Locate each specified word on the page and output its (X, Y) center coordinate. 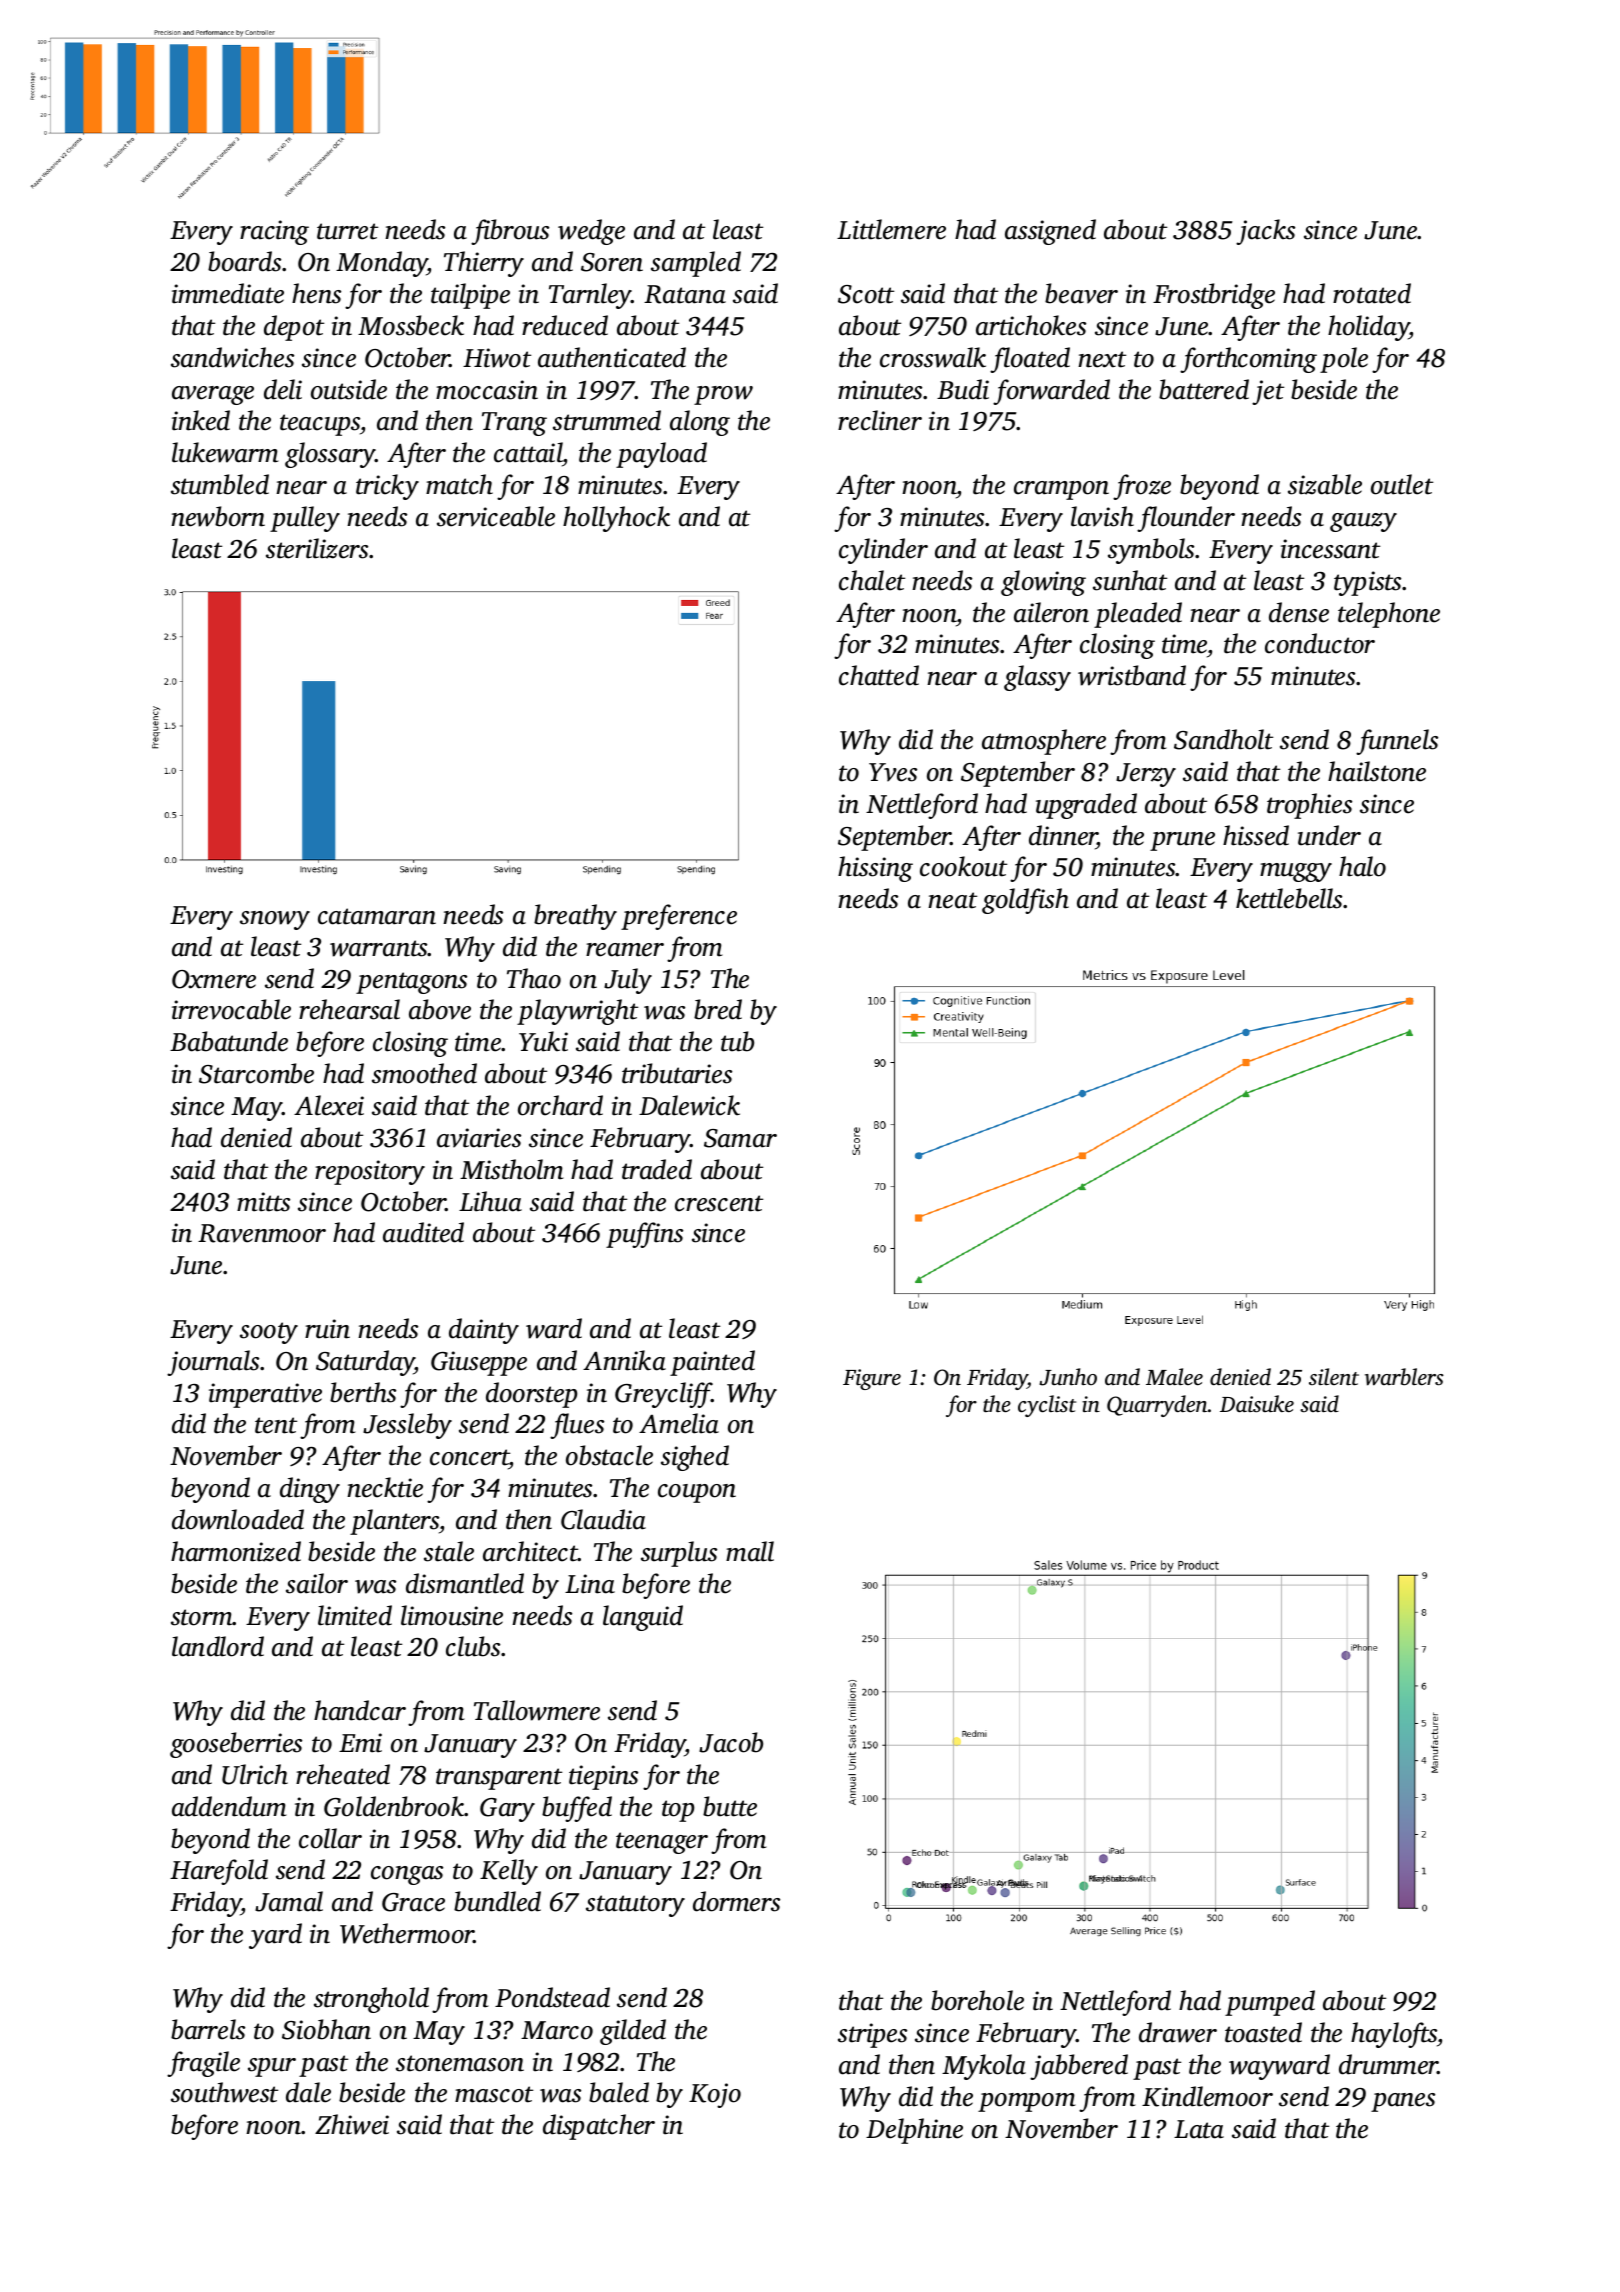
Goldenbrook (394, 1806)
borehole (977, 2000)
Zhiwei (352, 2124)
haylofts (1394, 2035)
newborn (218, 516)
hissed (1256, 835)
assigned (1050, 232)
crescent (719, 1203)
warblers (1404, 1377)
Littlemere (891, 229)
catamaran (377, 916)
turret (347, 231)
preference (679, 917)
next (1102, 359)
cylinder (883, 551)
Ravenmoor (262, 1233)
